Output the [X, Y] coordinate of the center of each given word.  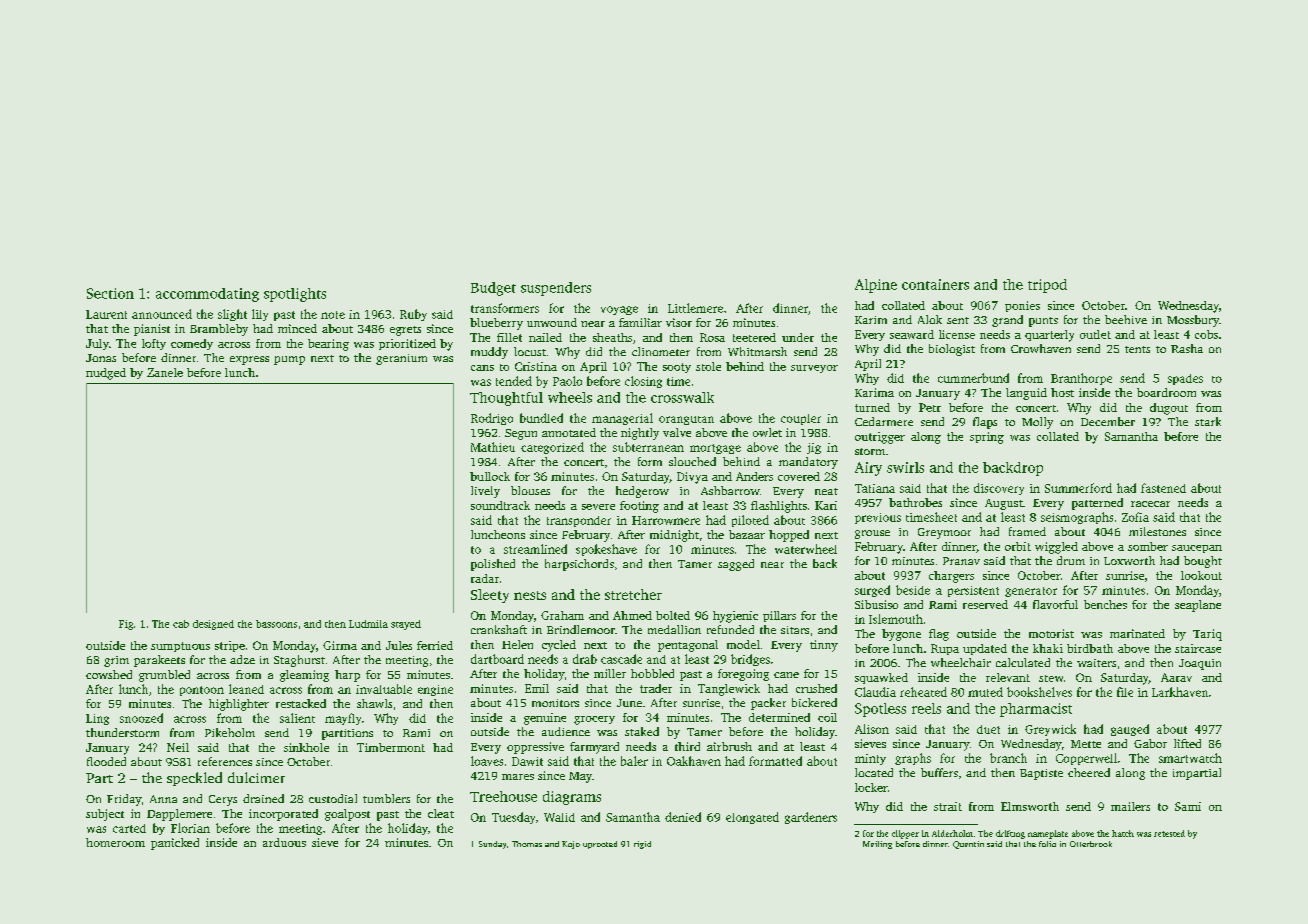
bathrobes [915, 502]
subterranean [648, 447]
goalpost [347, 815]
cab [181, 624]
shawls [374, 703]
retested [1169, 833]
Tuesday [513, 818]
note [333, 315]
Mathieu [493, 447]
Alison [872, 729]
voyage [619, 310]
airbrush [729, 746]
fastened [1163, 488]
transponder [579, 521]
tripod [1047, 286]
